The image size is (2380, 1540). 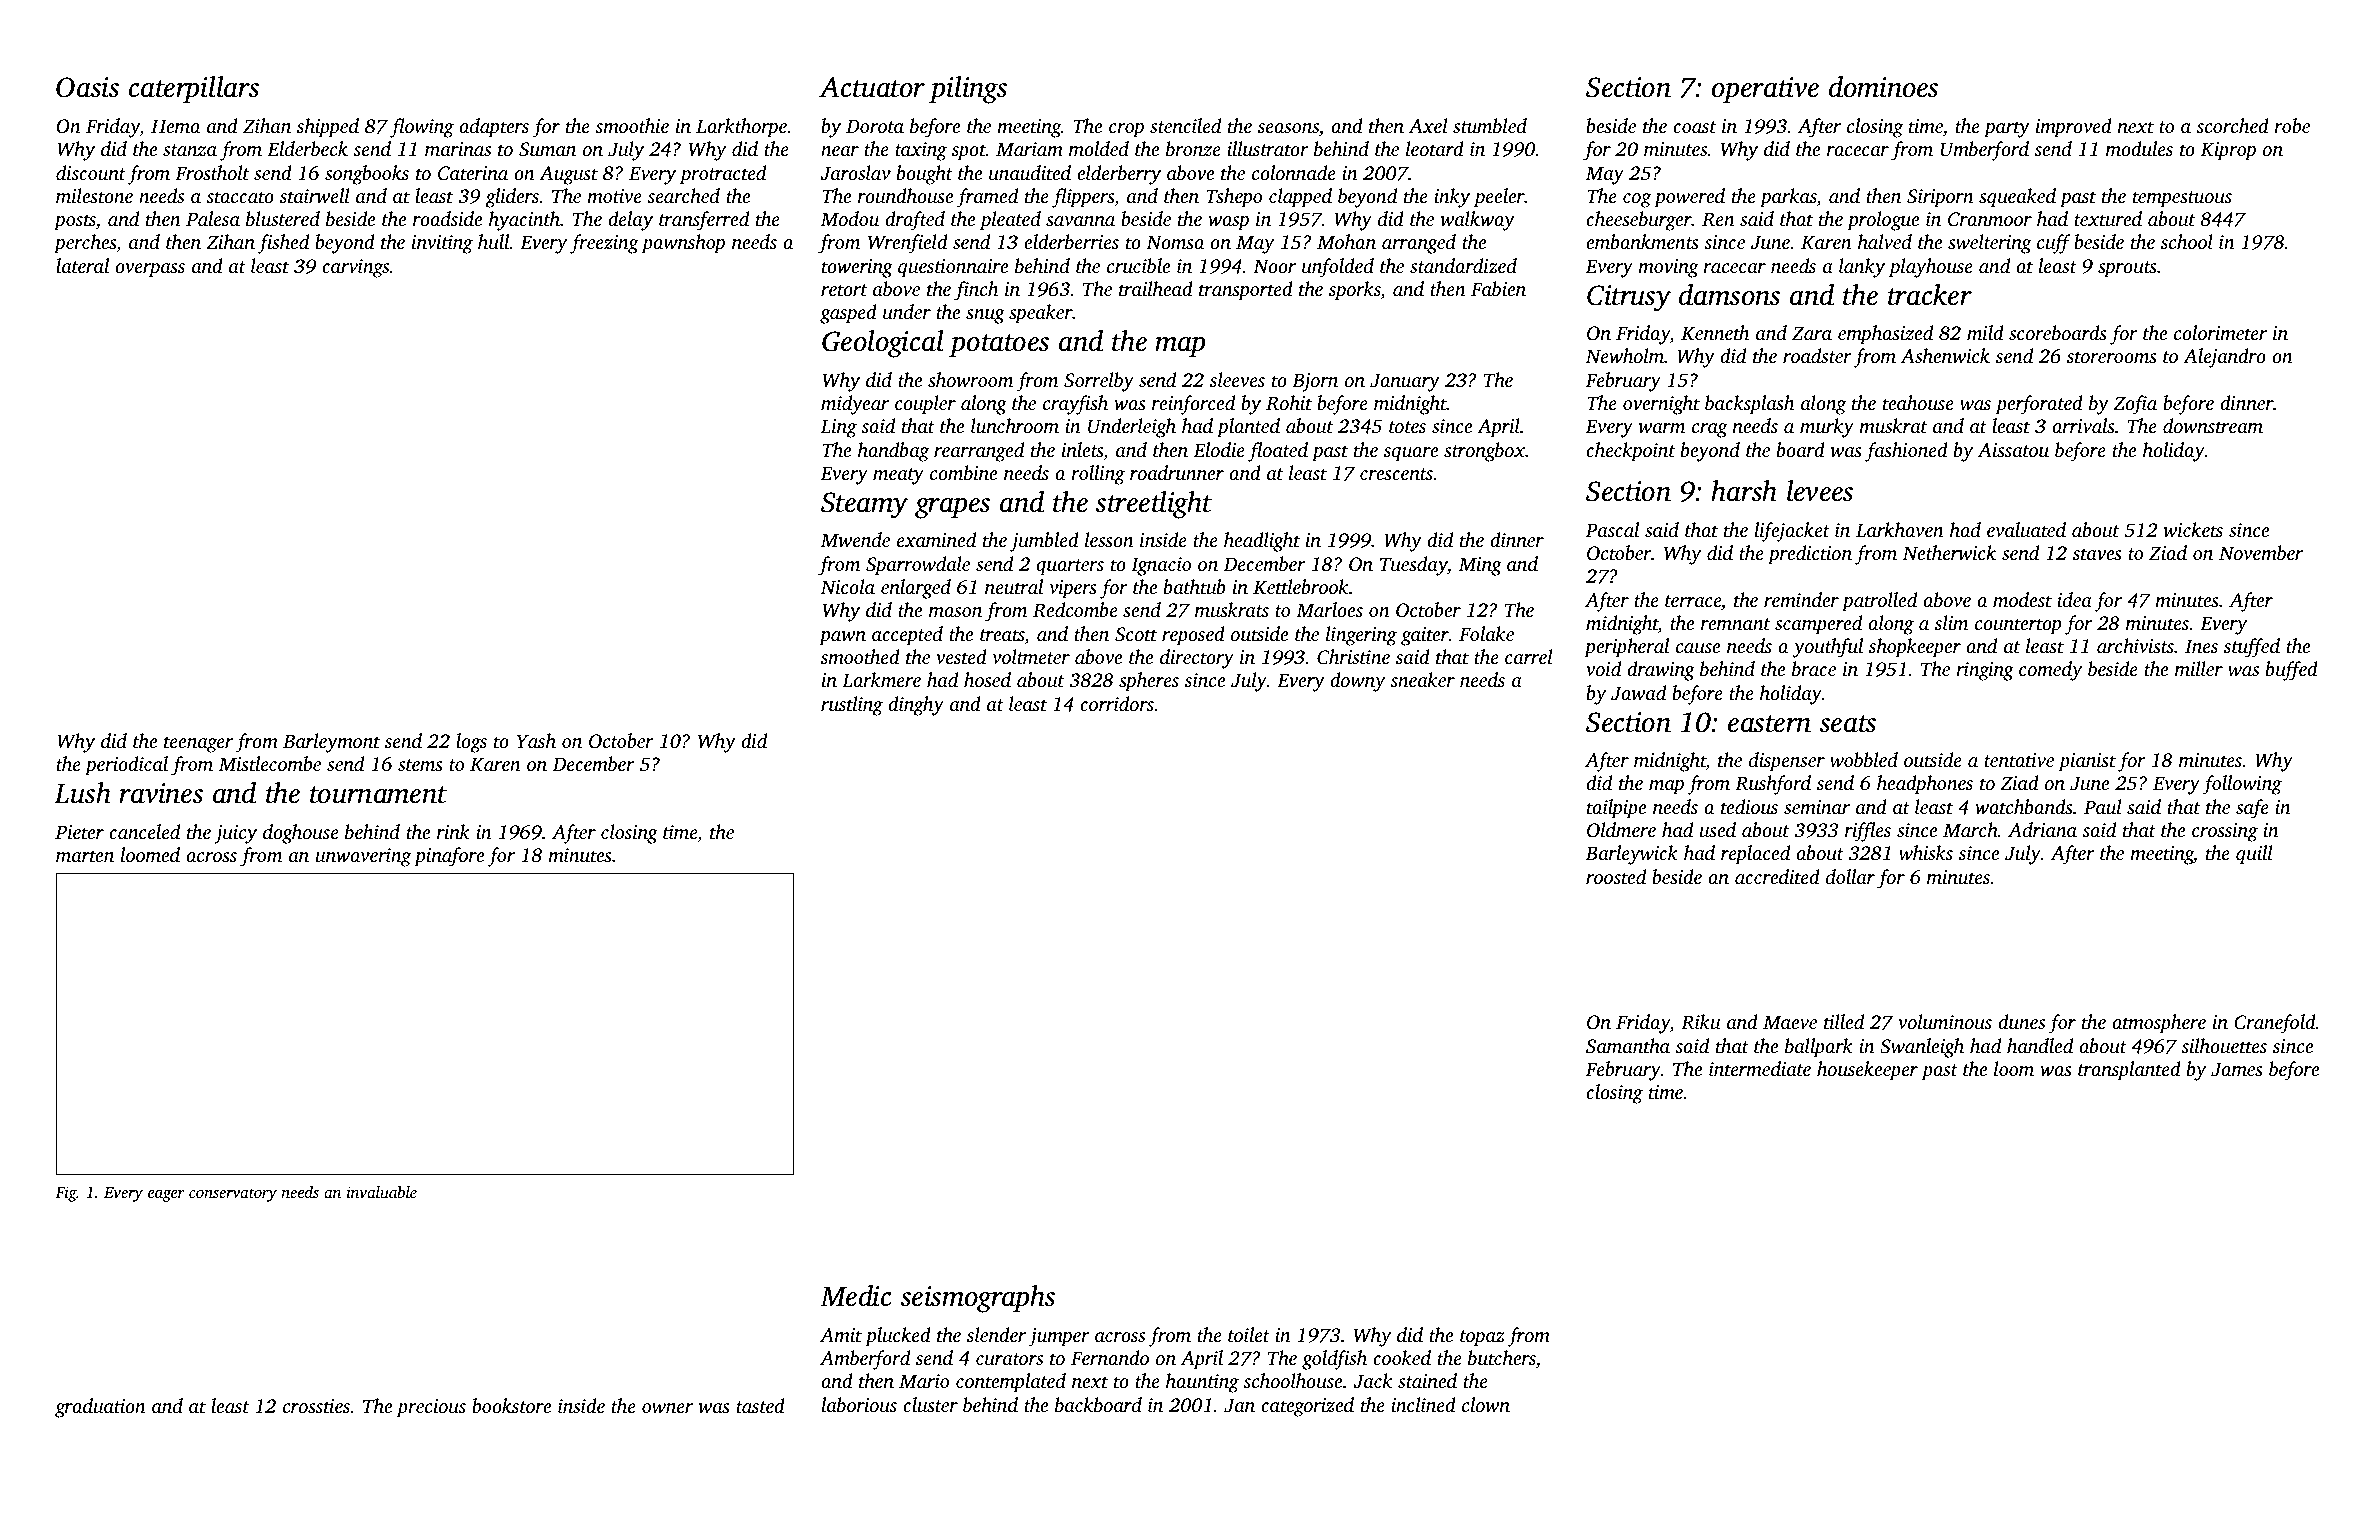 I want to click on seismographs, so click(x=978, y=1299).
